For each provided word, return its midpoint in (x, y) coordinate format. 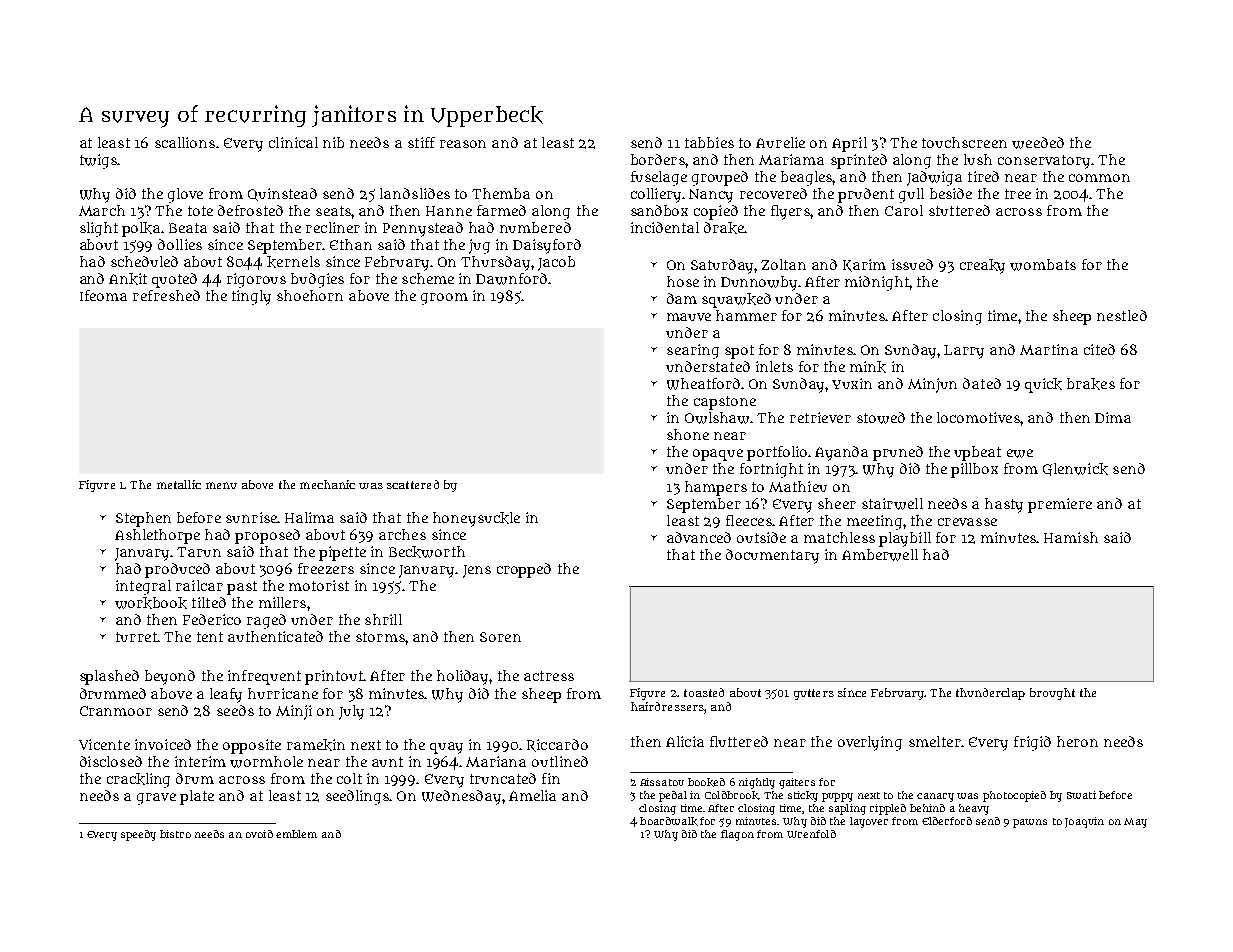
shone (688, 434)
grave (156, 799)
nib (333, 142)
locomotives (978, 417)
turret (136, 637)
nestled (1122, 315)
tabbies (709, 142)
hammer (746, 315)
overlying (870, 743)
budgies (317, 280)
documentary (772, 556)
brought (1052, 694)
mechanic (327, 484)
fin (551, 778)
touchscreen (964, 142)
